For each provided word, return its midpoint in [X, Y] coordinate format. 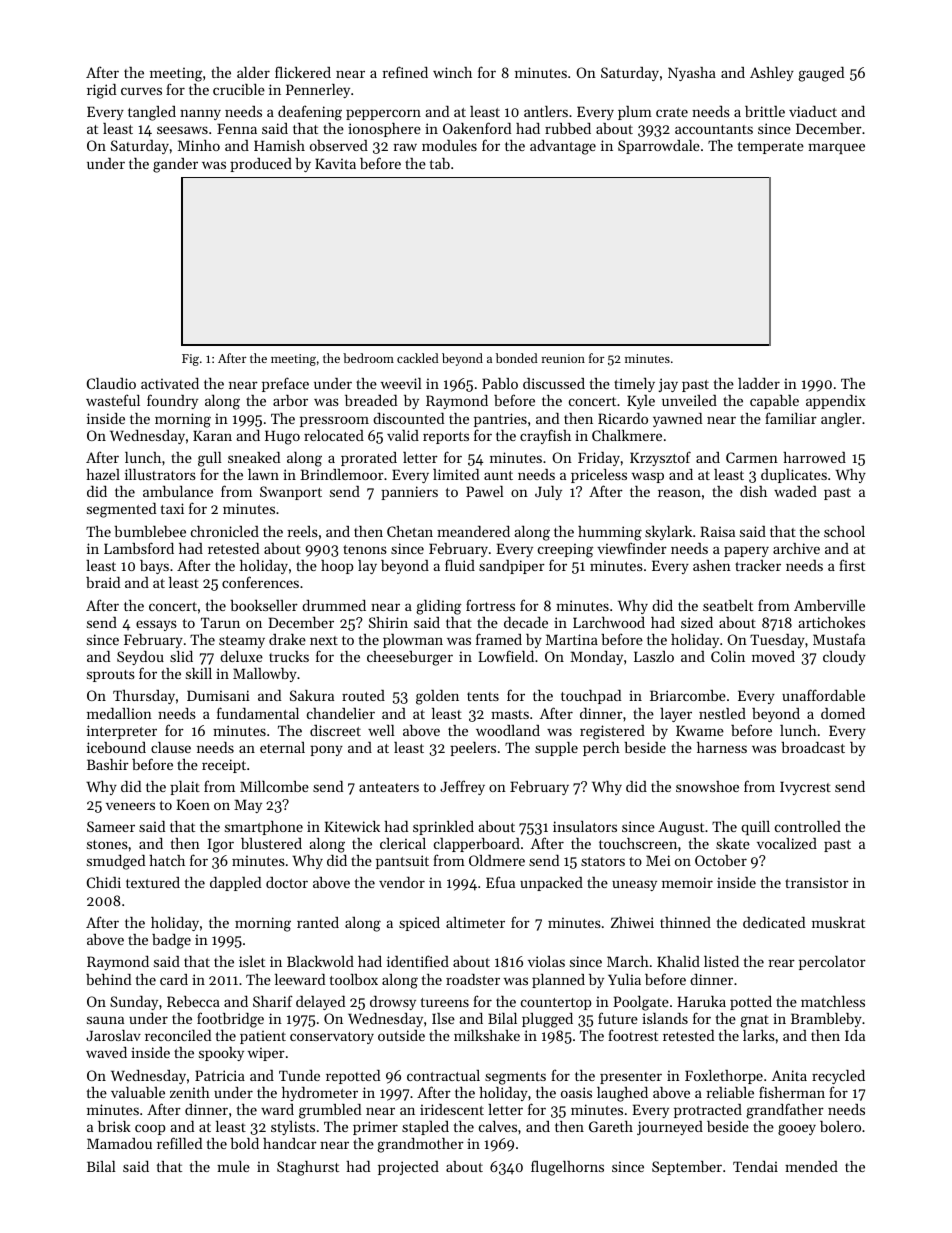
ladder [759, 383]
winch [452, 72]
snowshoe [707, 786]
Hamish [279, 145]
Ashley [772, 74]
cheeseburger [410, 658]
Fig [190, 360]
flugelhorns [567, 1168]
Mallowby [265, 675]
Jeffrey [462, 787]
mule [233, 1166]
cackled [418, 358]
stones [107, 844]
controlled [808, 826]
